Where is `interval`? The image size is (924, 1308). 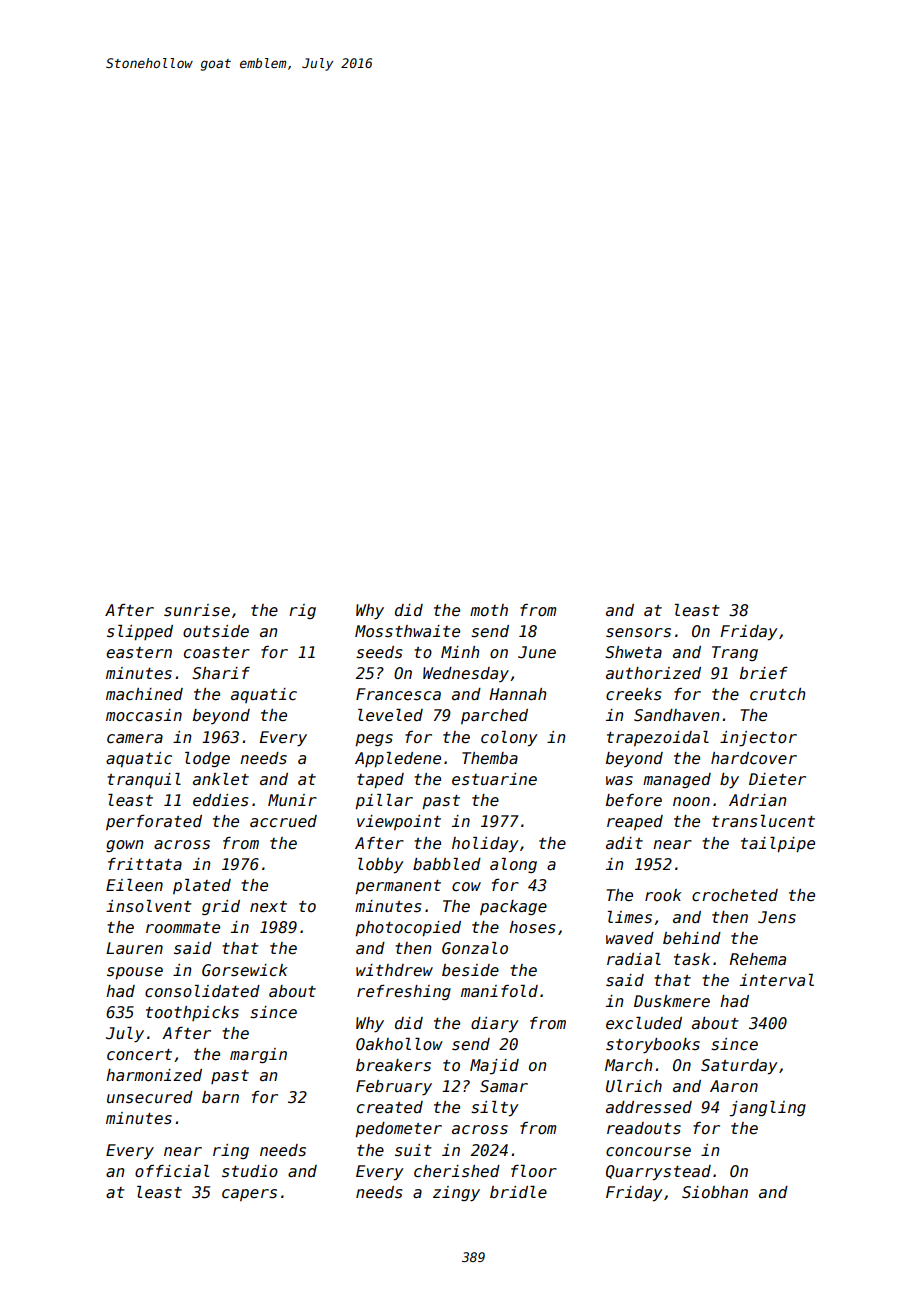
interval is located at coordinates (777, 980).
